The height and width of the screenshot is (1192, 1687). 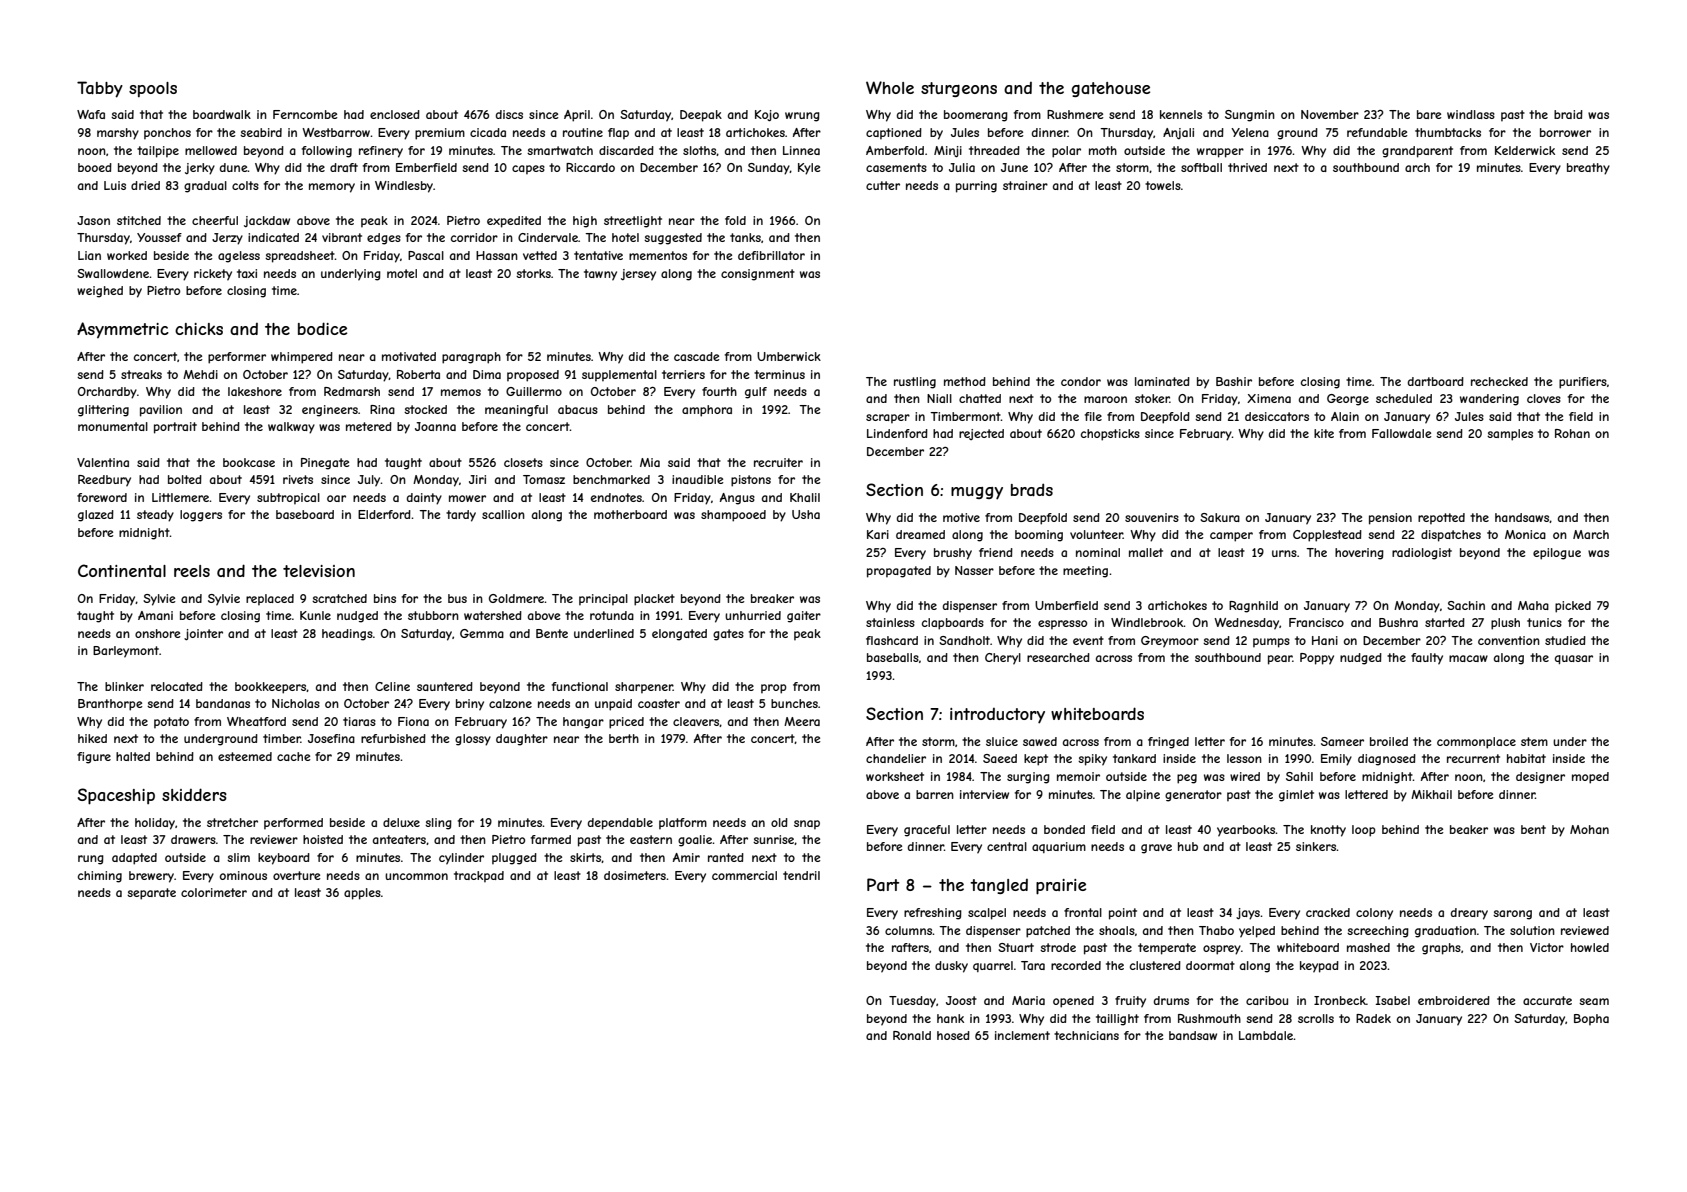 I want to click on sauntered, so click(x=445, y=686).
